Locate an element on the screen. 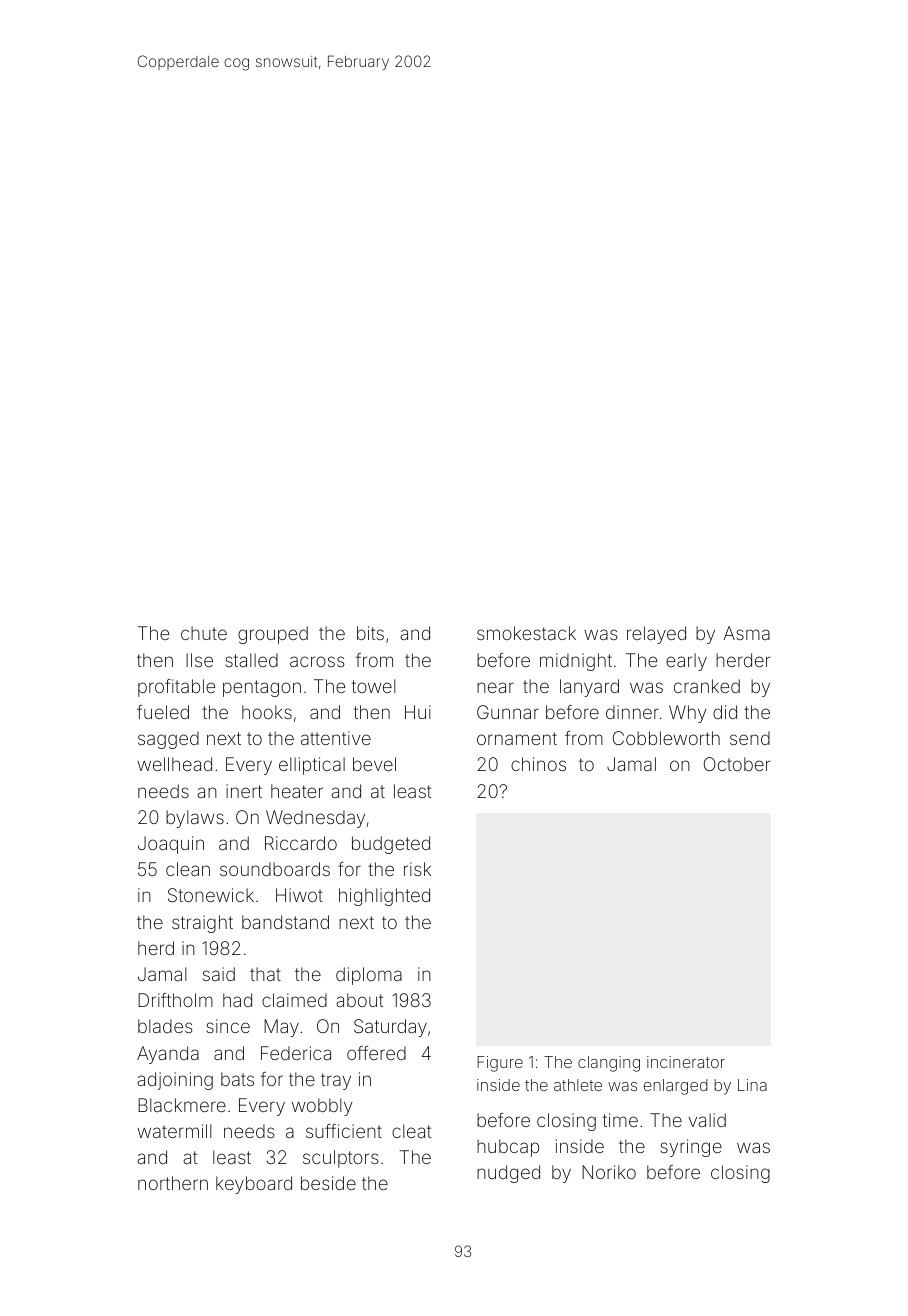  hooks is located at coordinates (267, 712).
